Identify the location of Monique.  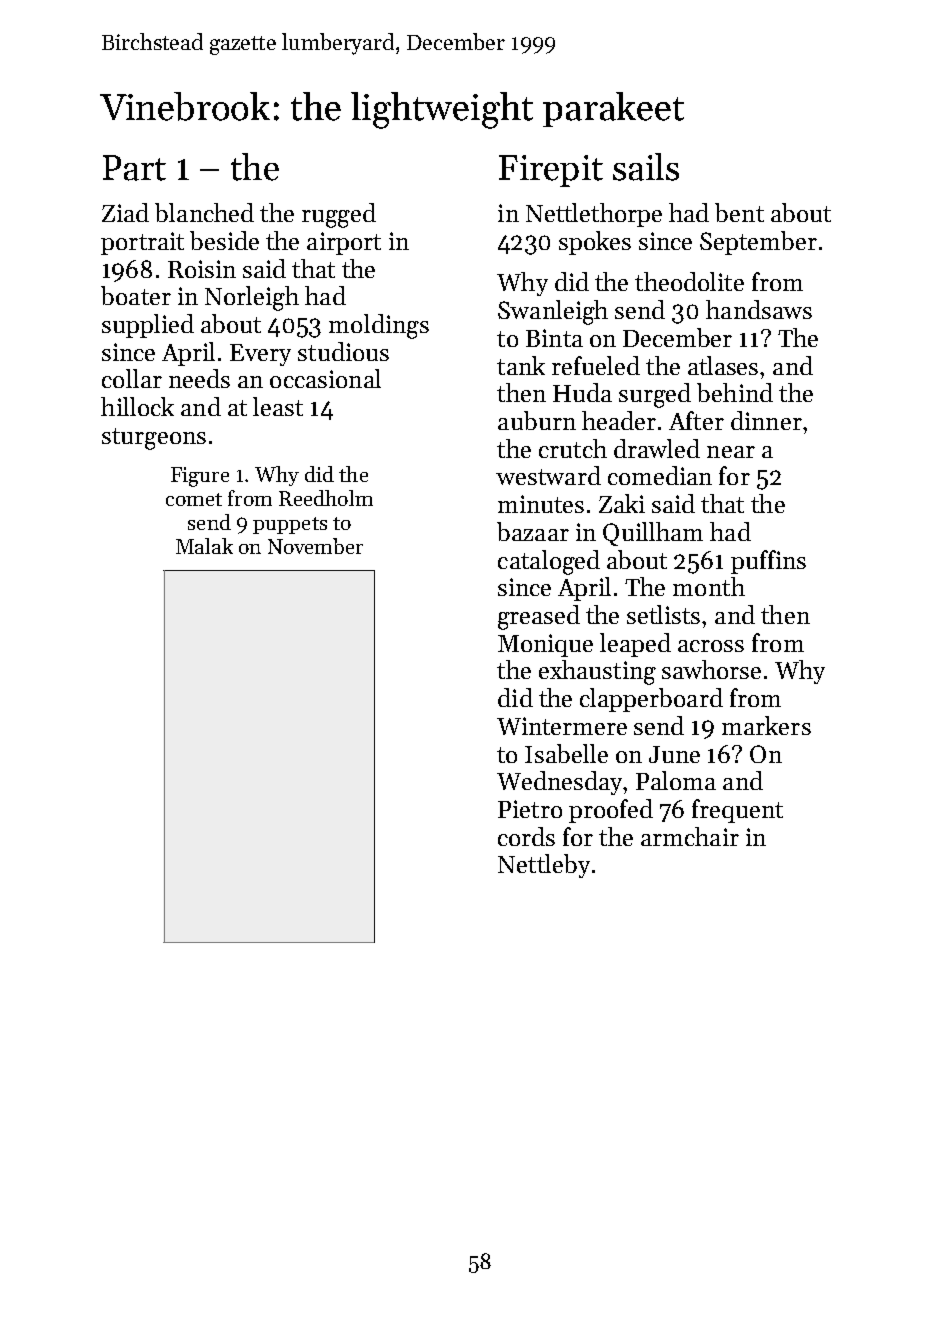
(545, 645).
